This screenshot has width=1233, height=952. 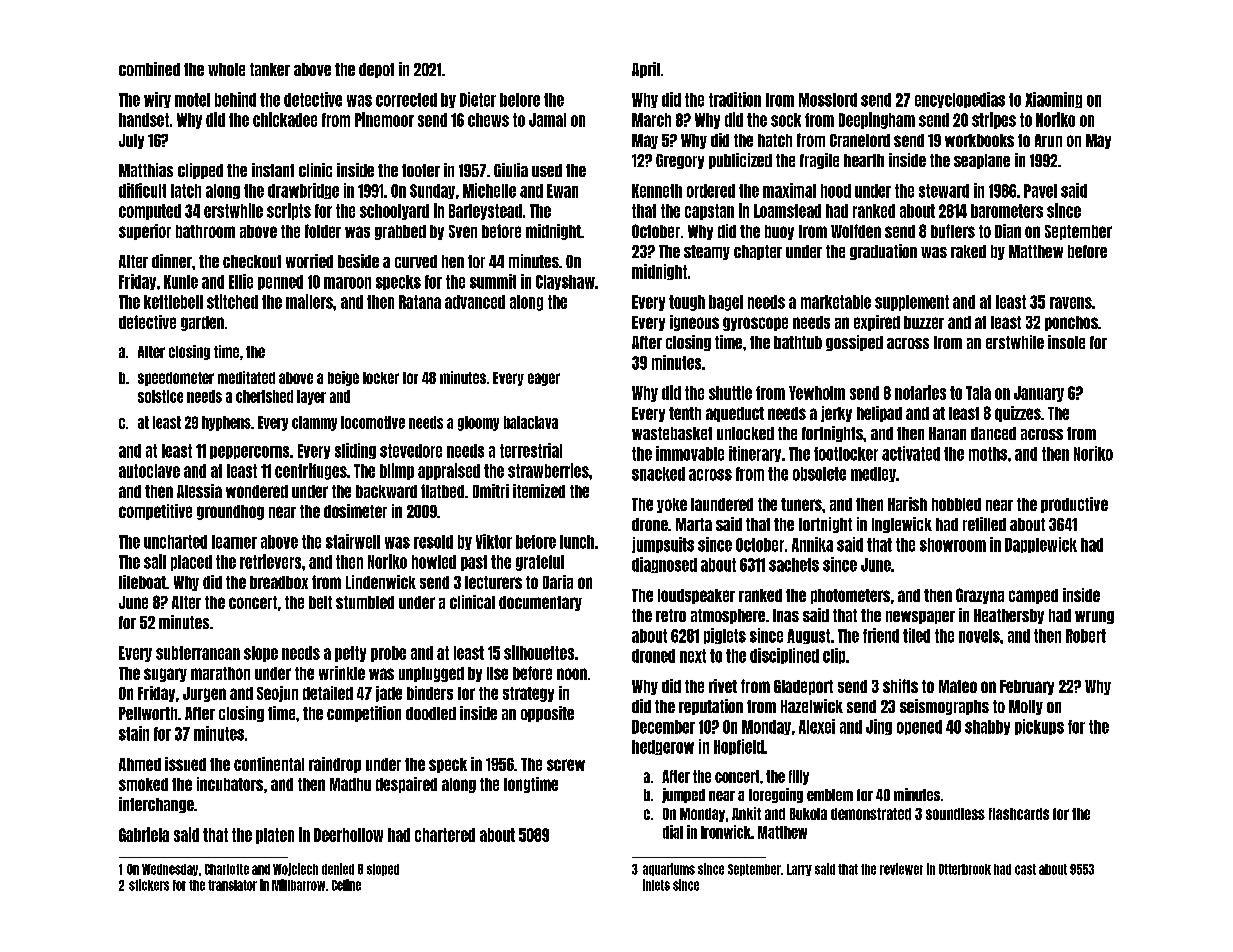 What do you see at coordinates (149, 471) in the screenshot?
I see `autoclave` at bounding box center [149, 471].
